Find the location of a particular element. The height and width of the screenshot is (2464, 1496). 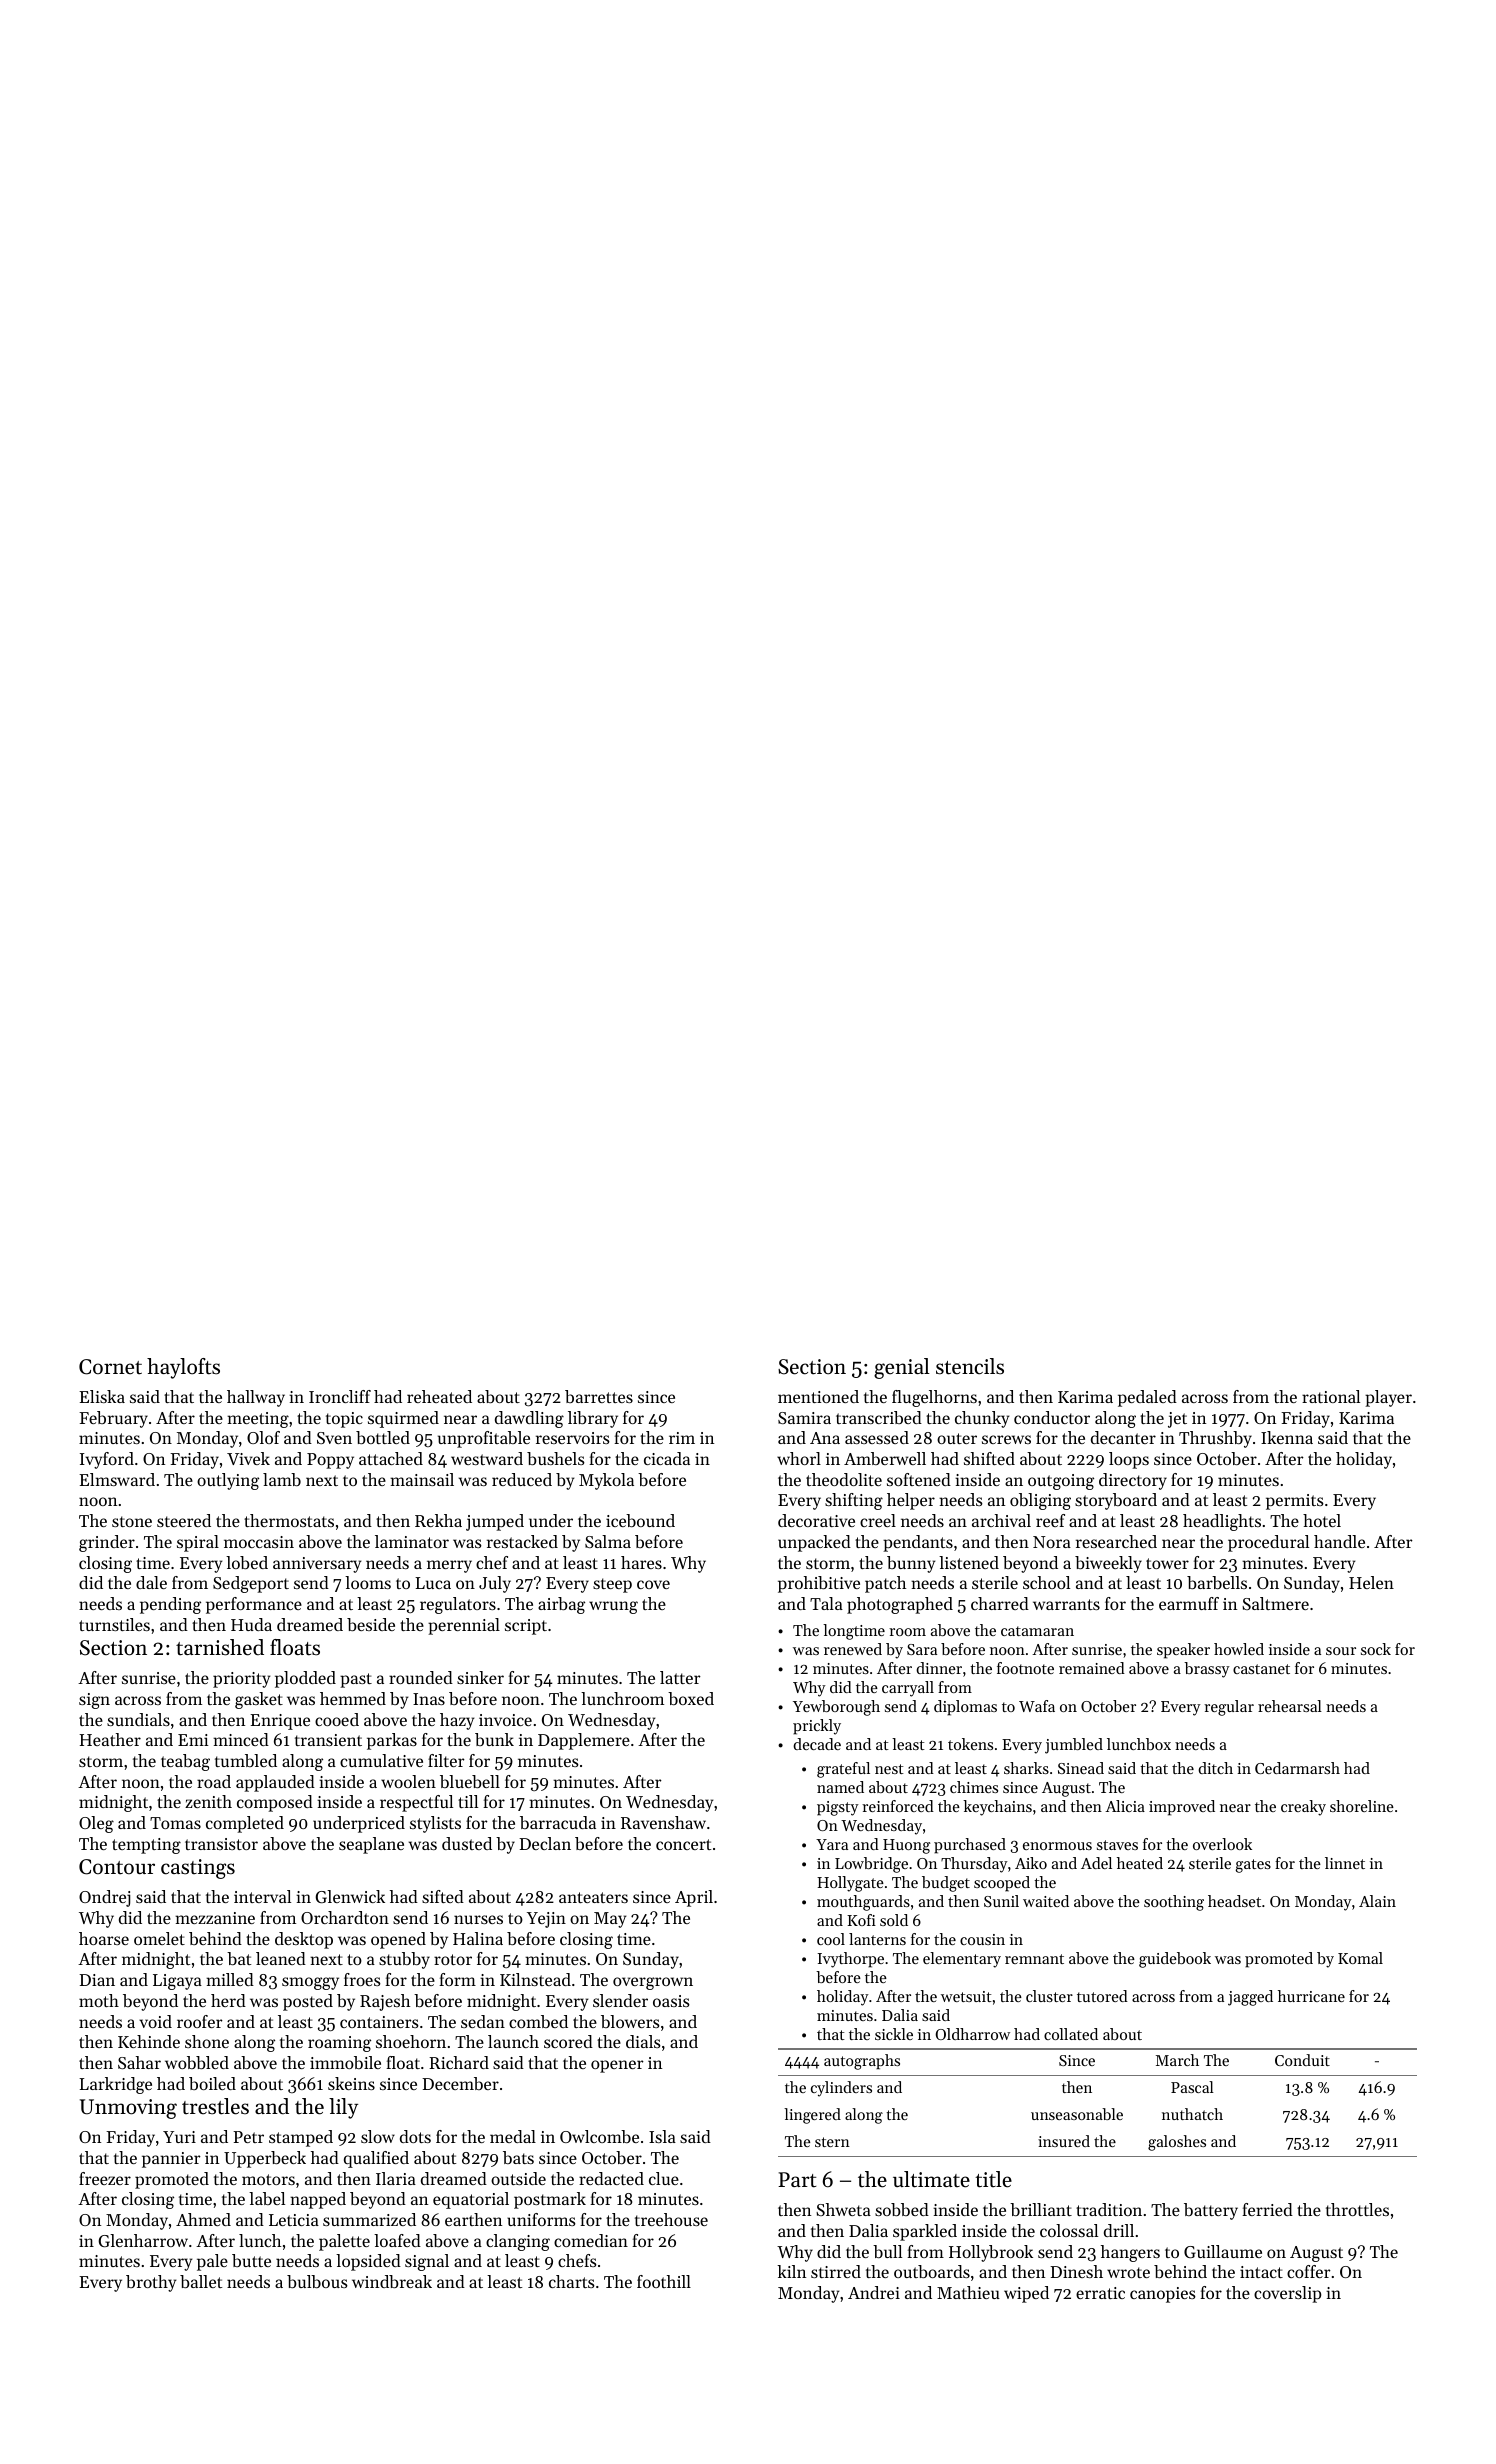

anteaters is located at coordinates (593, 1897).
